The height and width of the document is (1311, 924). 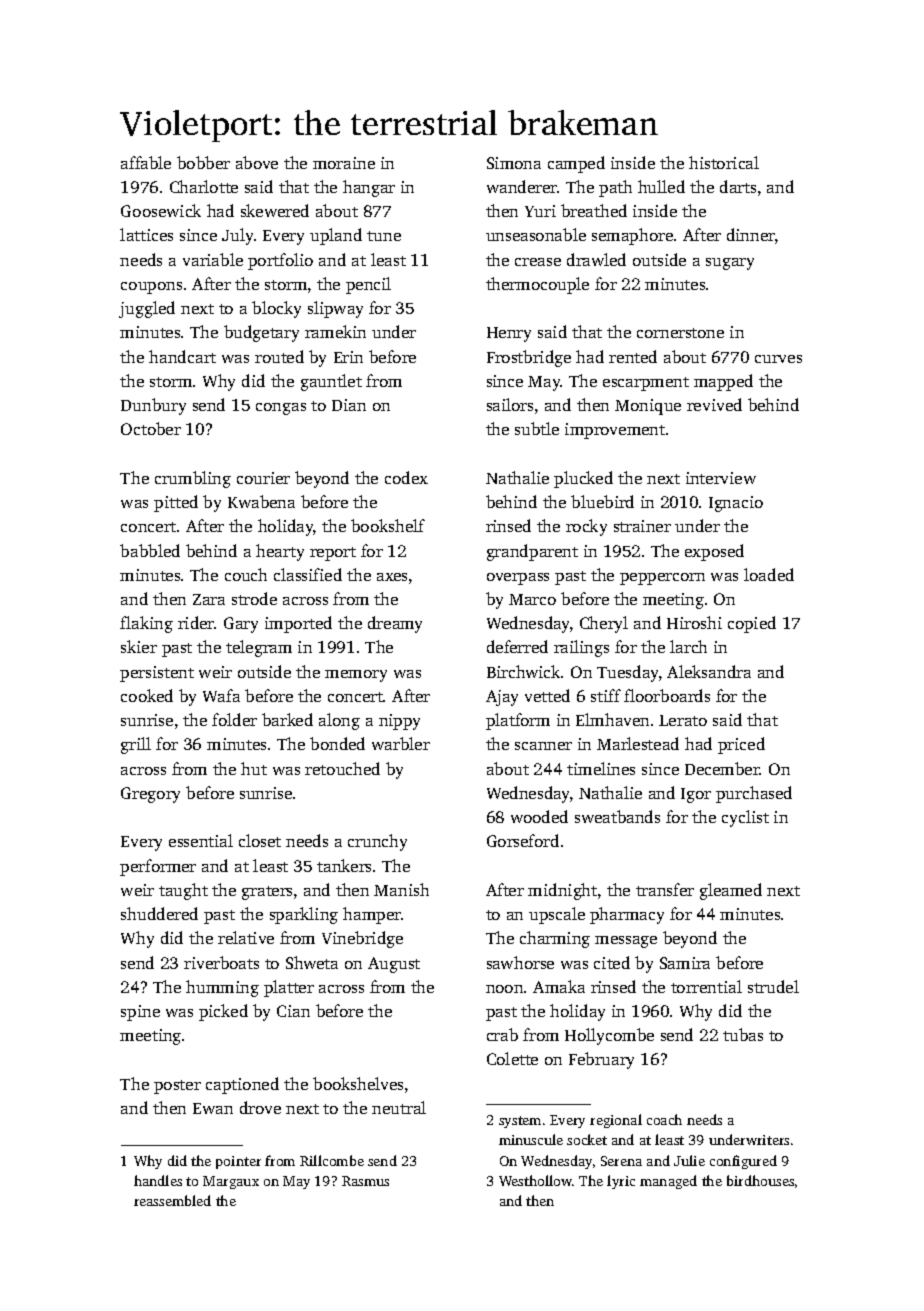 What do you see at coordinates (368, 285) in the document?
I see `pencil` at bounding box center [368, 285].
